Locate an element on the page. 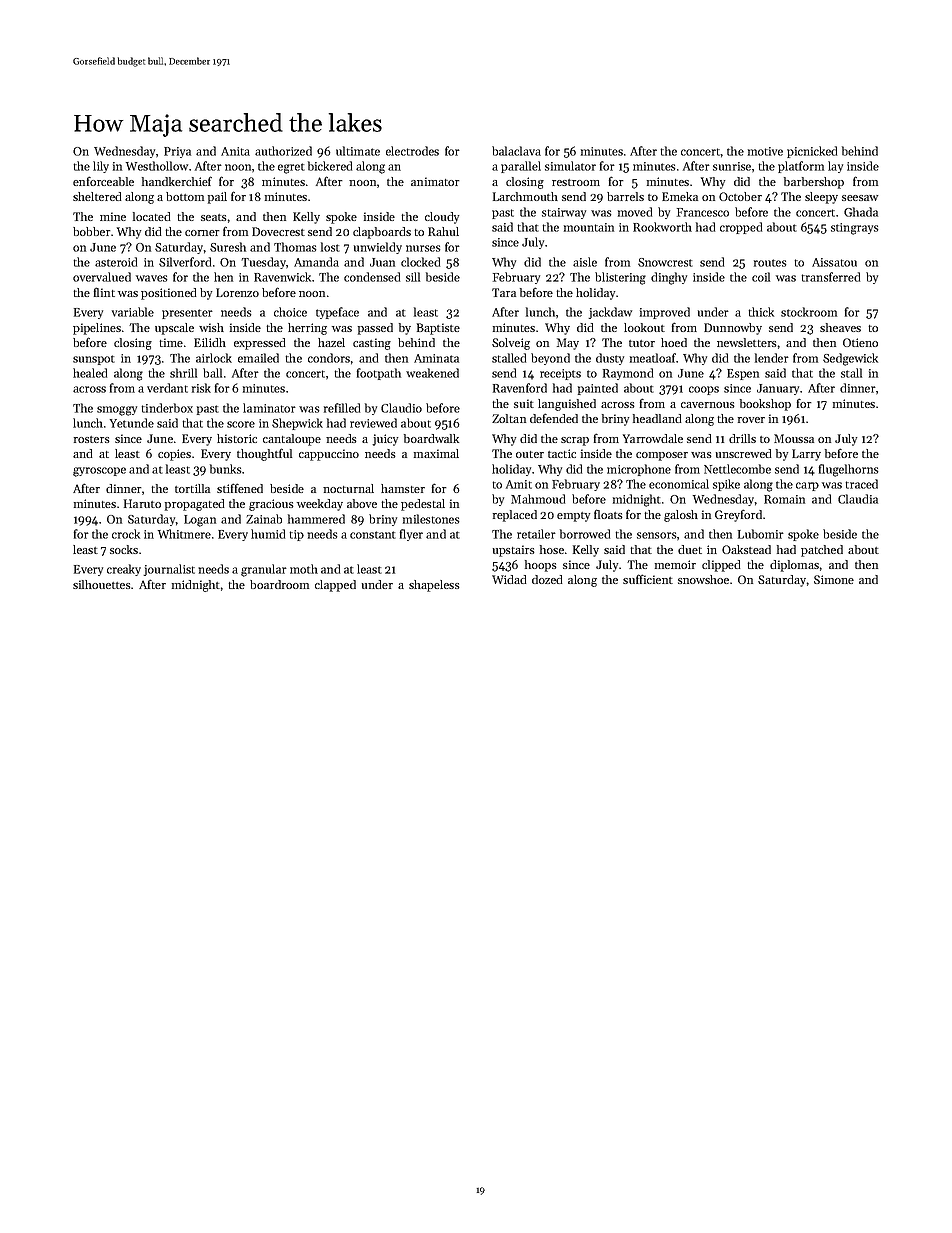 Image resolution: width=952 pixels, height=1233 pixels. hoed is located at coordinates (674, 342).
